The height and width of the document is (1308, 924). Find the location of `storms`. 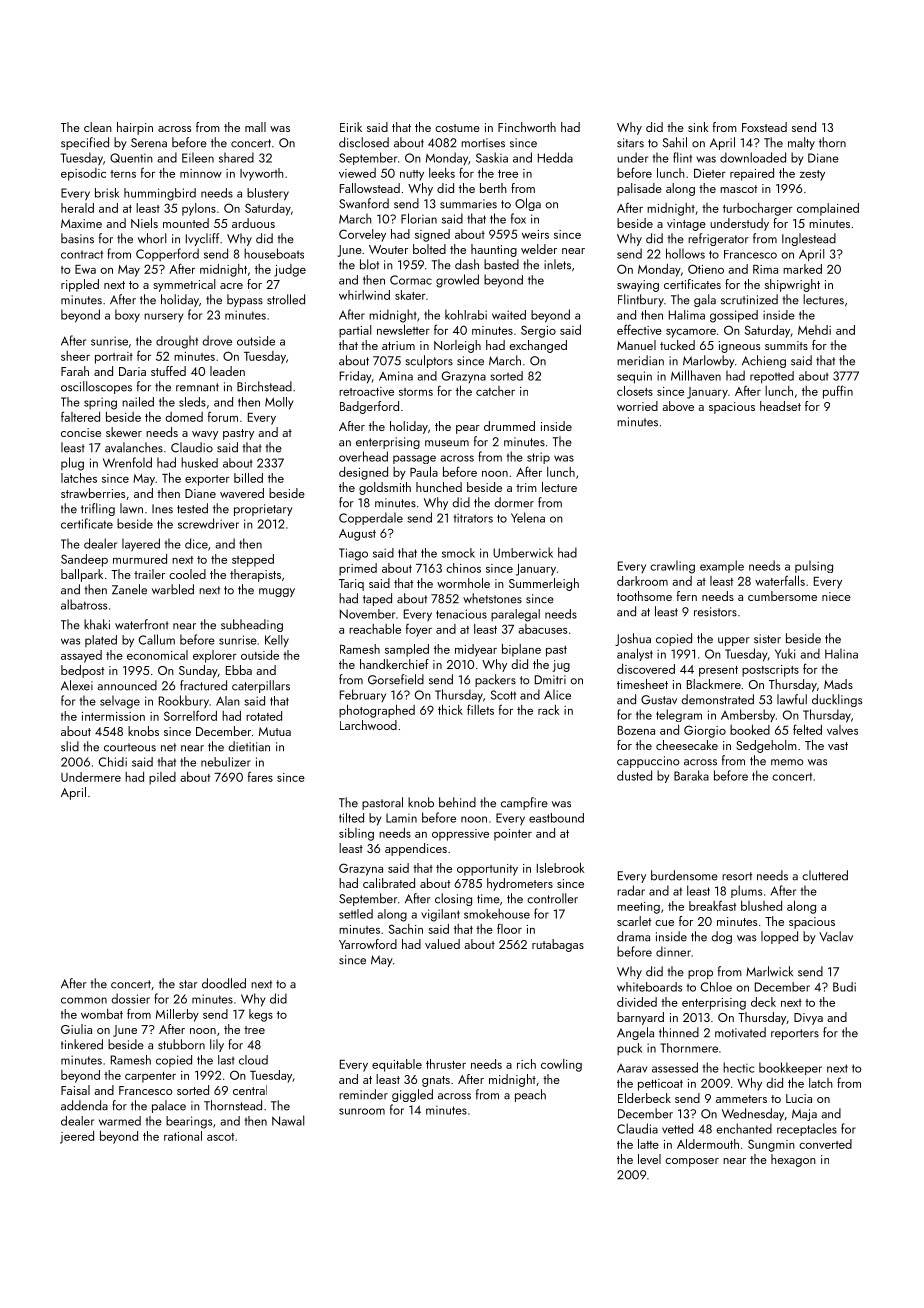

storms is located at coordinates (416, 392).
